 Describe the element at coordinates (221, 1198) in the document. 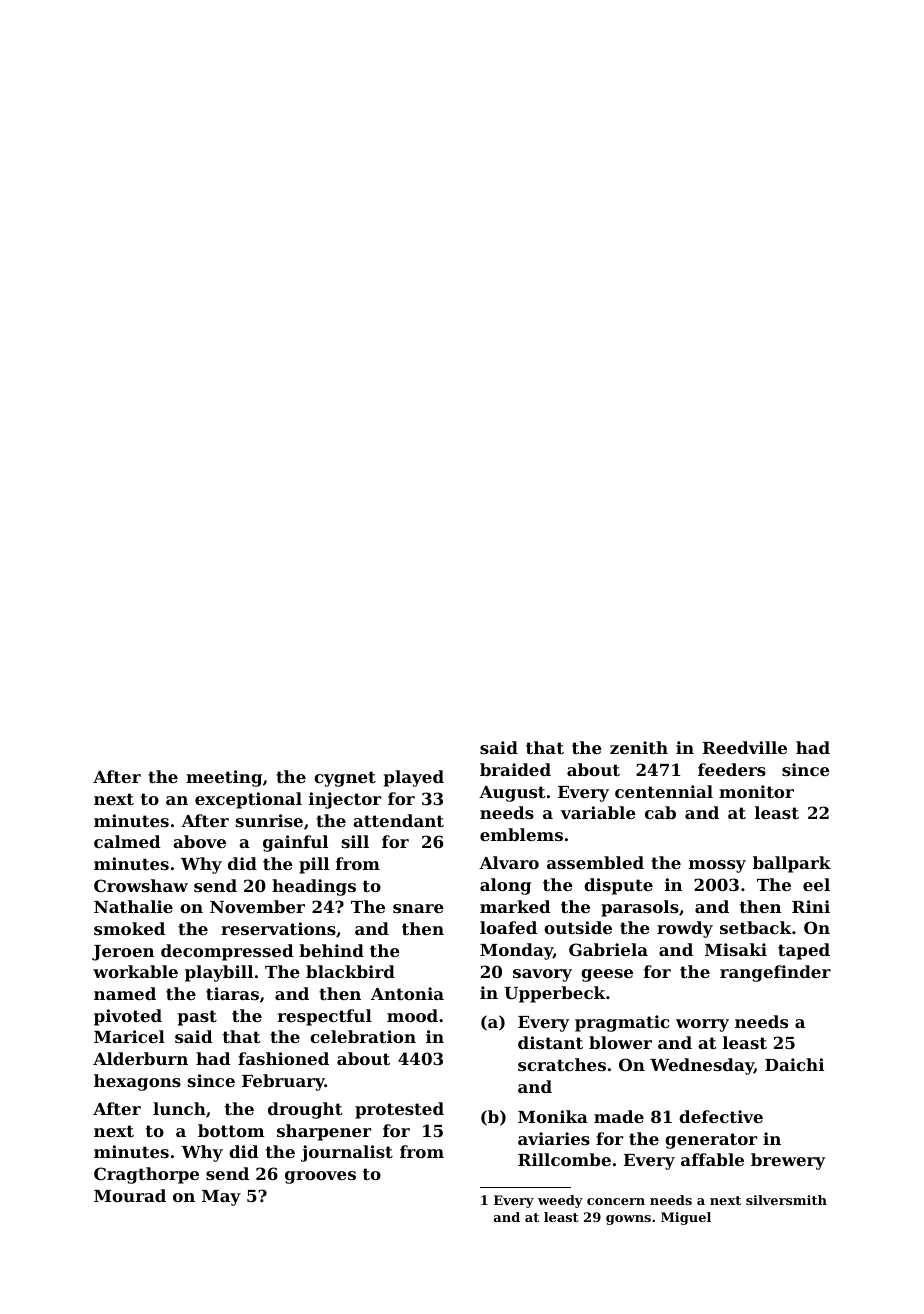

I see `May` at that location.
